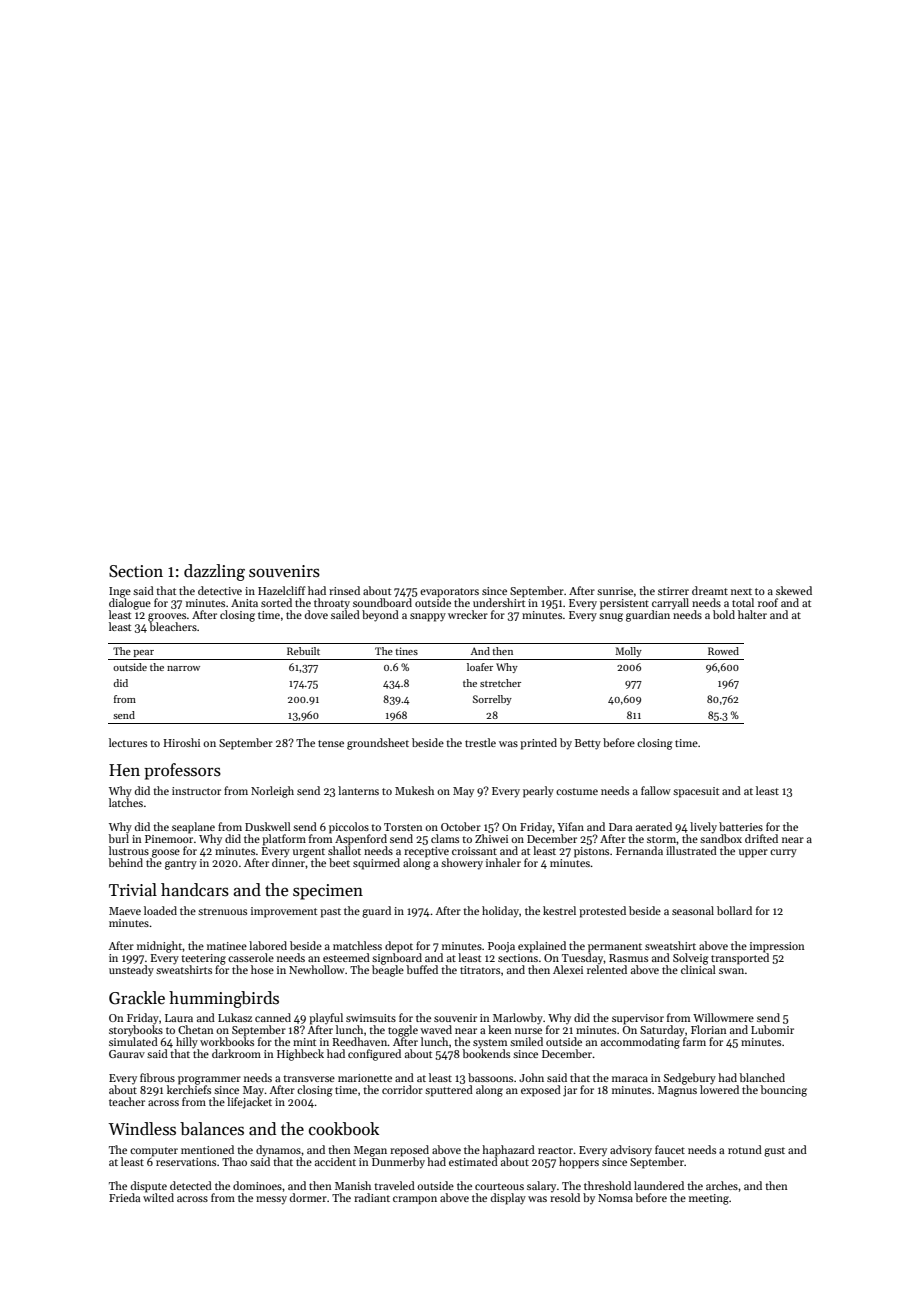 The image size is (924, 1308). Describe the element at coordinates (656, 790) in the screenshot. I see `fallow` at that location.
